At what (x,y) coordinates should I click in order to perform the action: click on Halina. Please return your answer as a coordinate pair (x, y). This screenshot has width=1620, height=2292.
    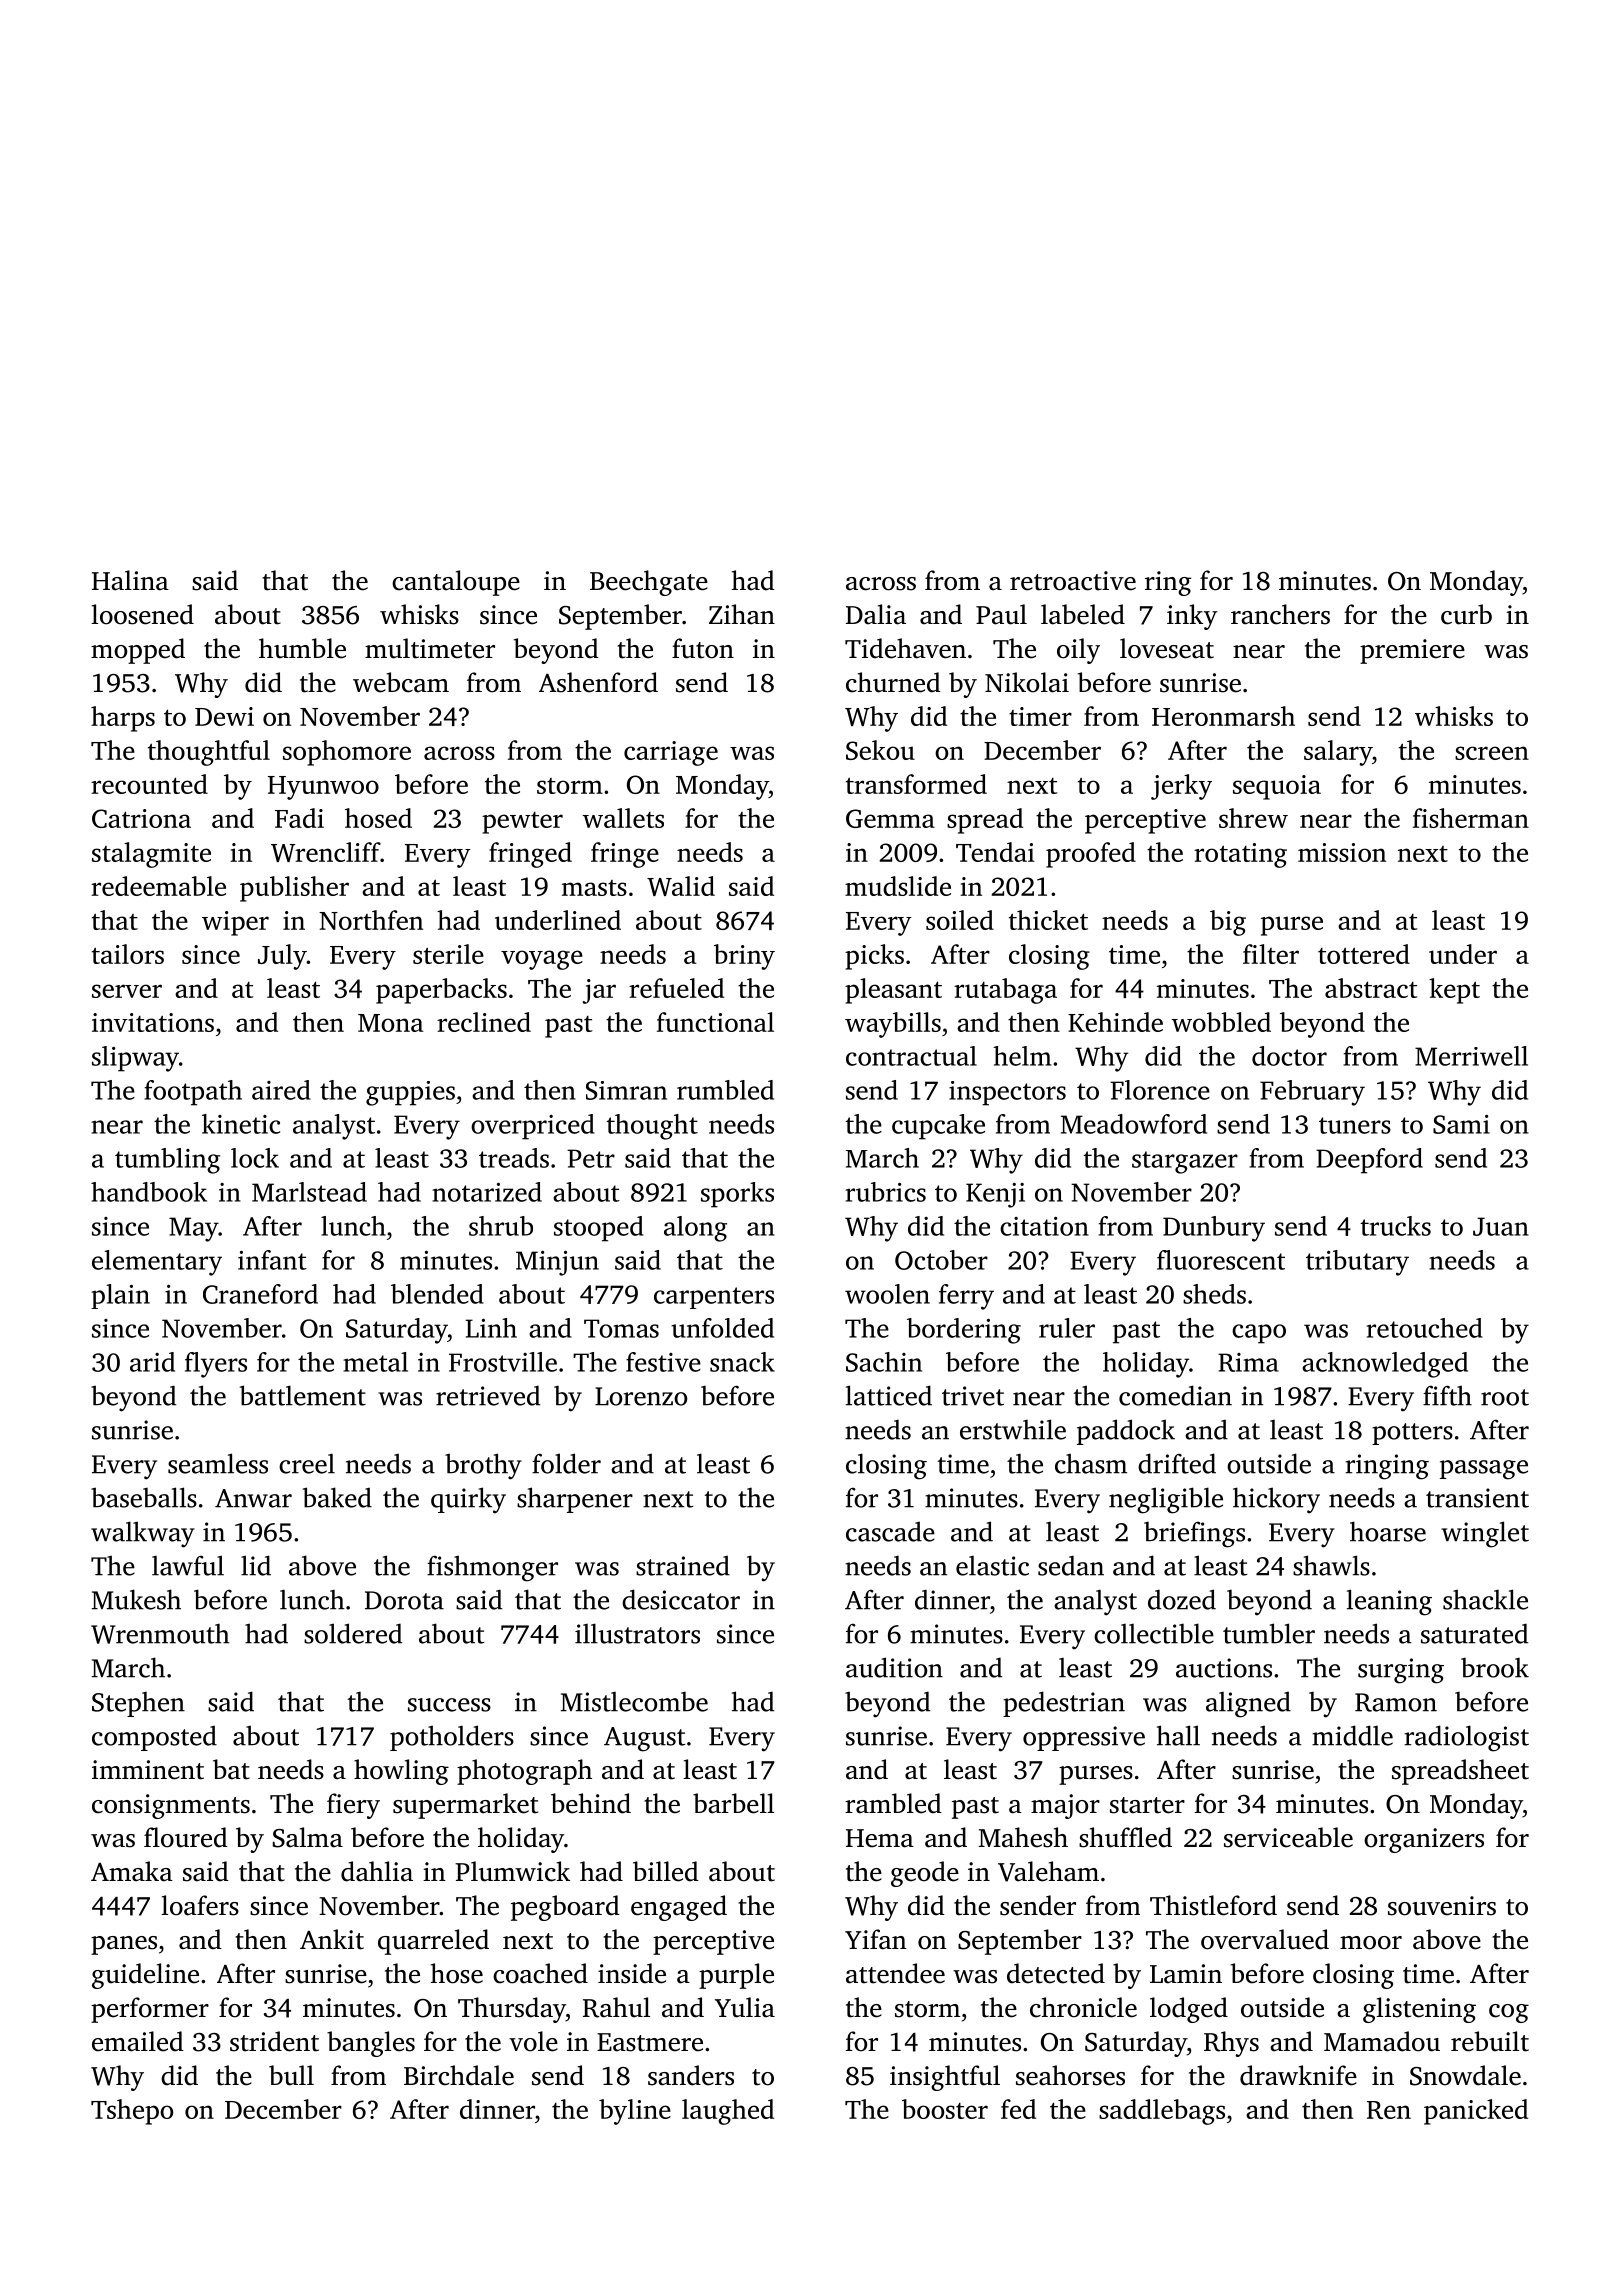
    Looking at the image, I should click on (130, 580).
